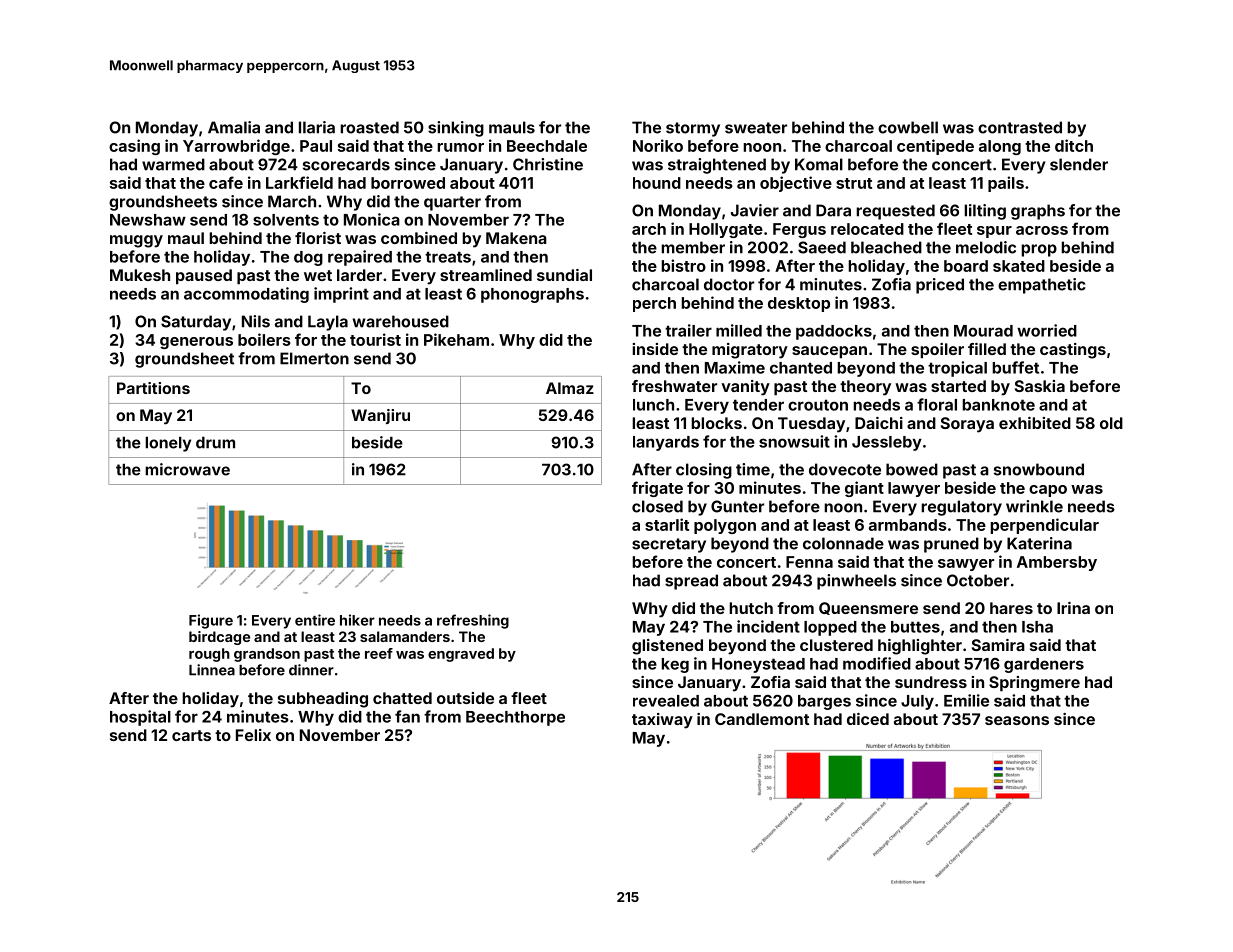  What do you see at coordinates (168, 444) in the screenshot?
I see `lonely` at bounding box center [168, 444].
